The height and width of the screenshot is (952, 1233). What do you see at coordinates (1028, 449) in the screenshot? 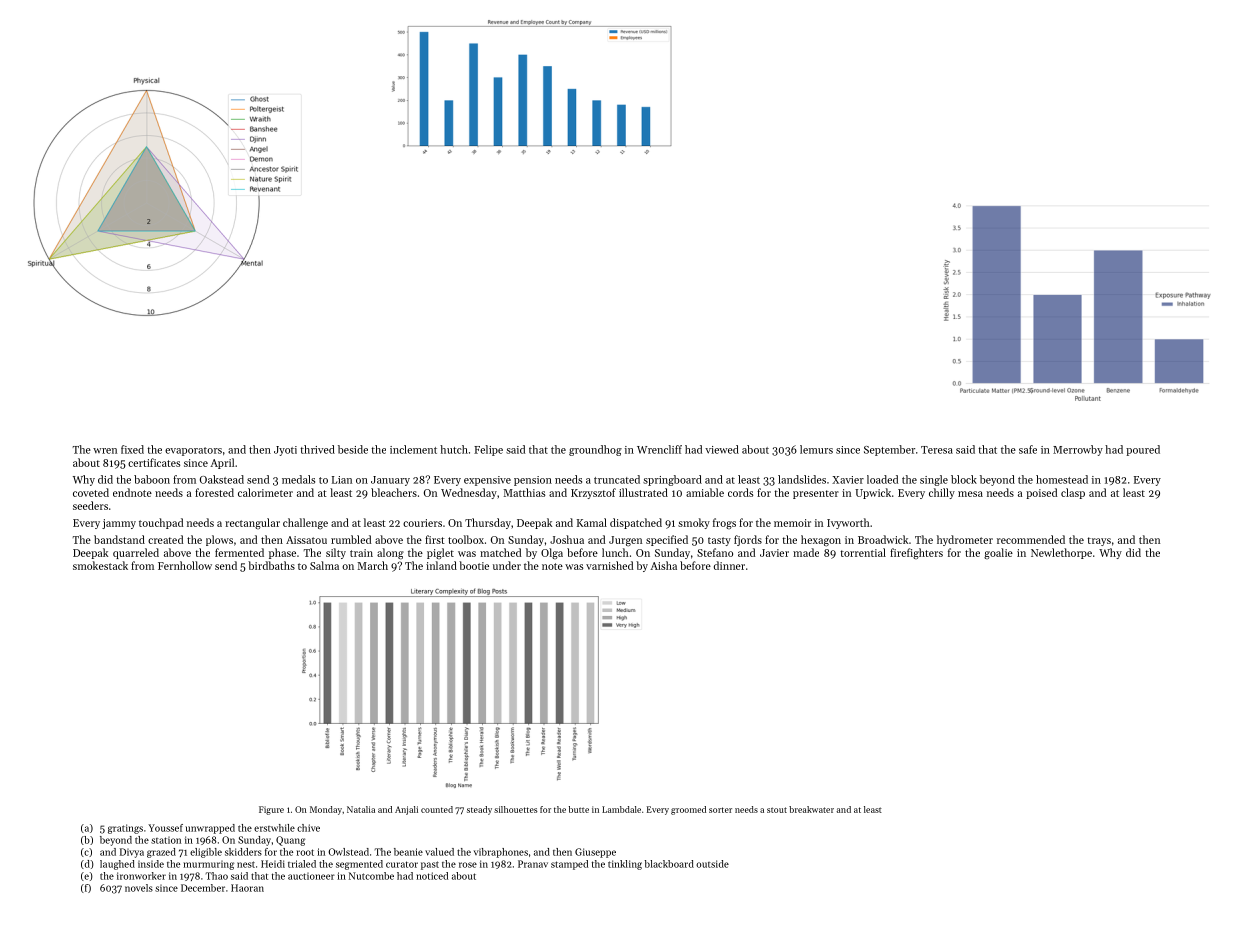
I see `safe` at bounding box center [1028, 449].
